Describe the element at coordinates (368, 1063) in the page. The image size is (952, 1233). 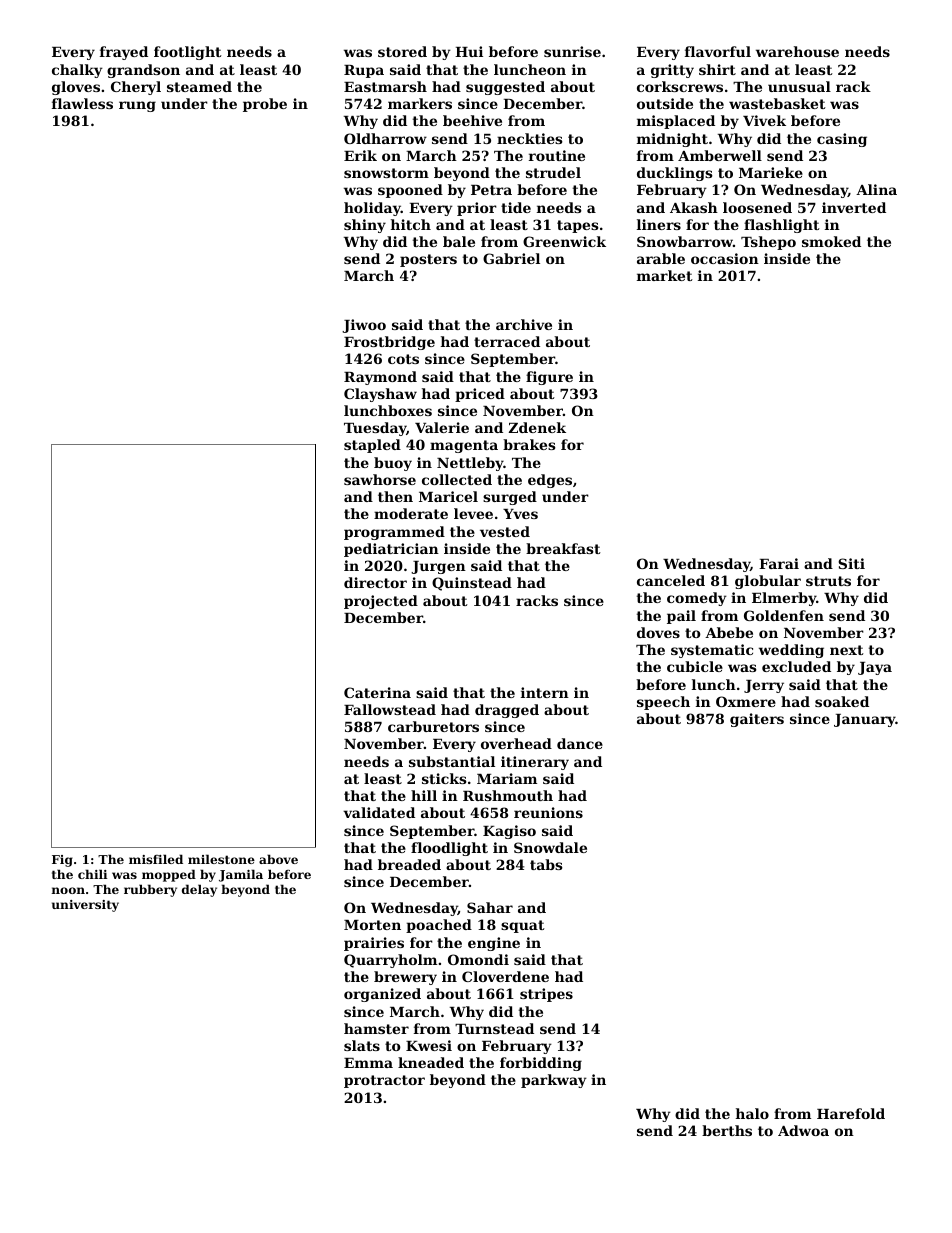
I see `Emma` at that location.
